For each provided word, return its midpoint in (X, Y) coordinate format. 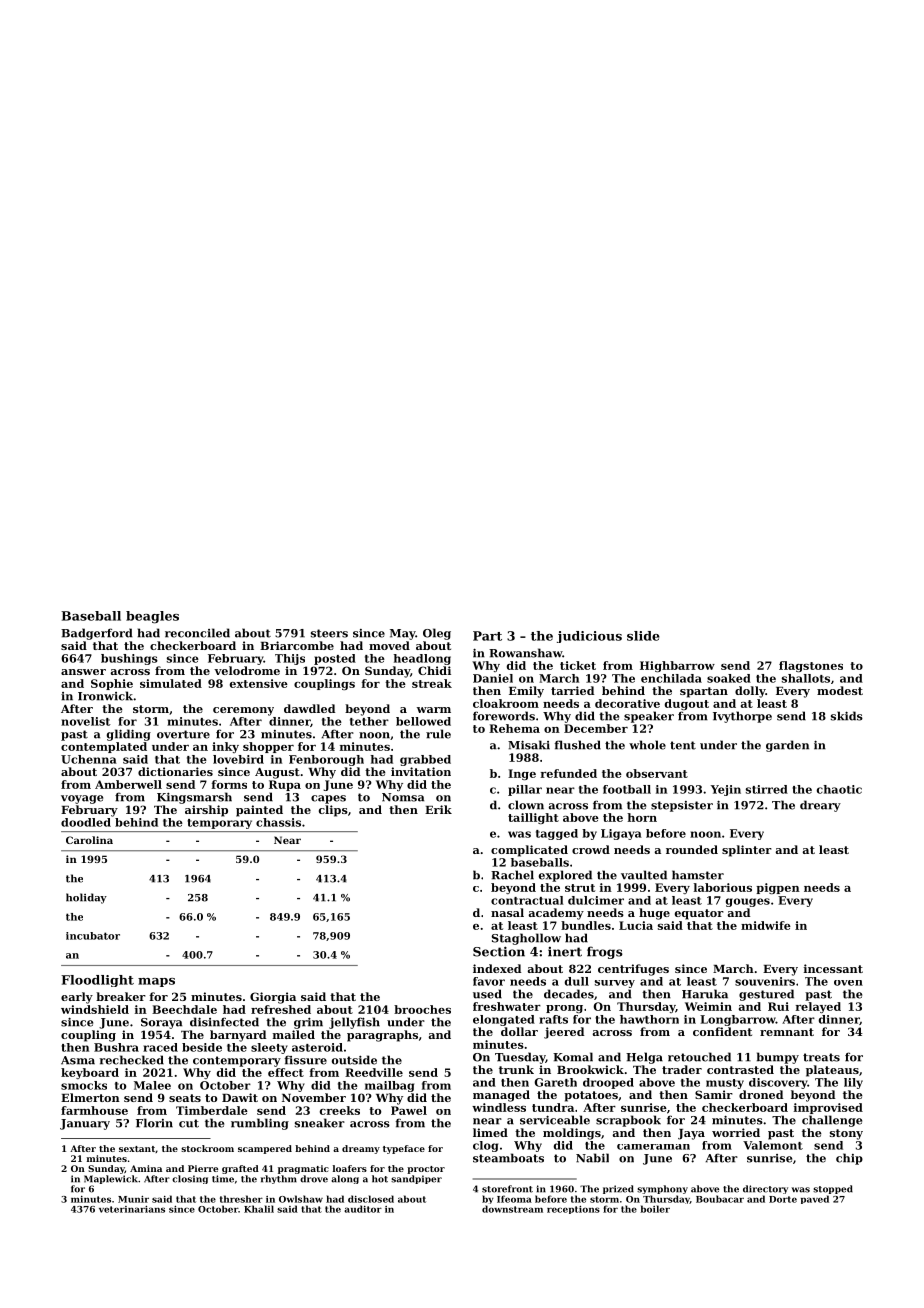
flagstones (811, 666)
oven (848, 983)
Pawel (409, 1110)
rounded (692, 849)
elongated (504, 1020)
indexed (497, 968)
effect (286, 1072)
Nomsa (403, 797)
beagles (152, 617)
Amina (146, 1168)
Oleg (437, 634)
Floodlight (97, 981)
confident (722, 1031)
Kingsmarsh (194, 798)
